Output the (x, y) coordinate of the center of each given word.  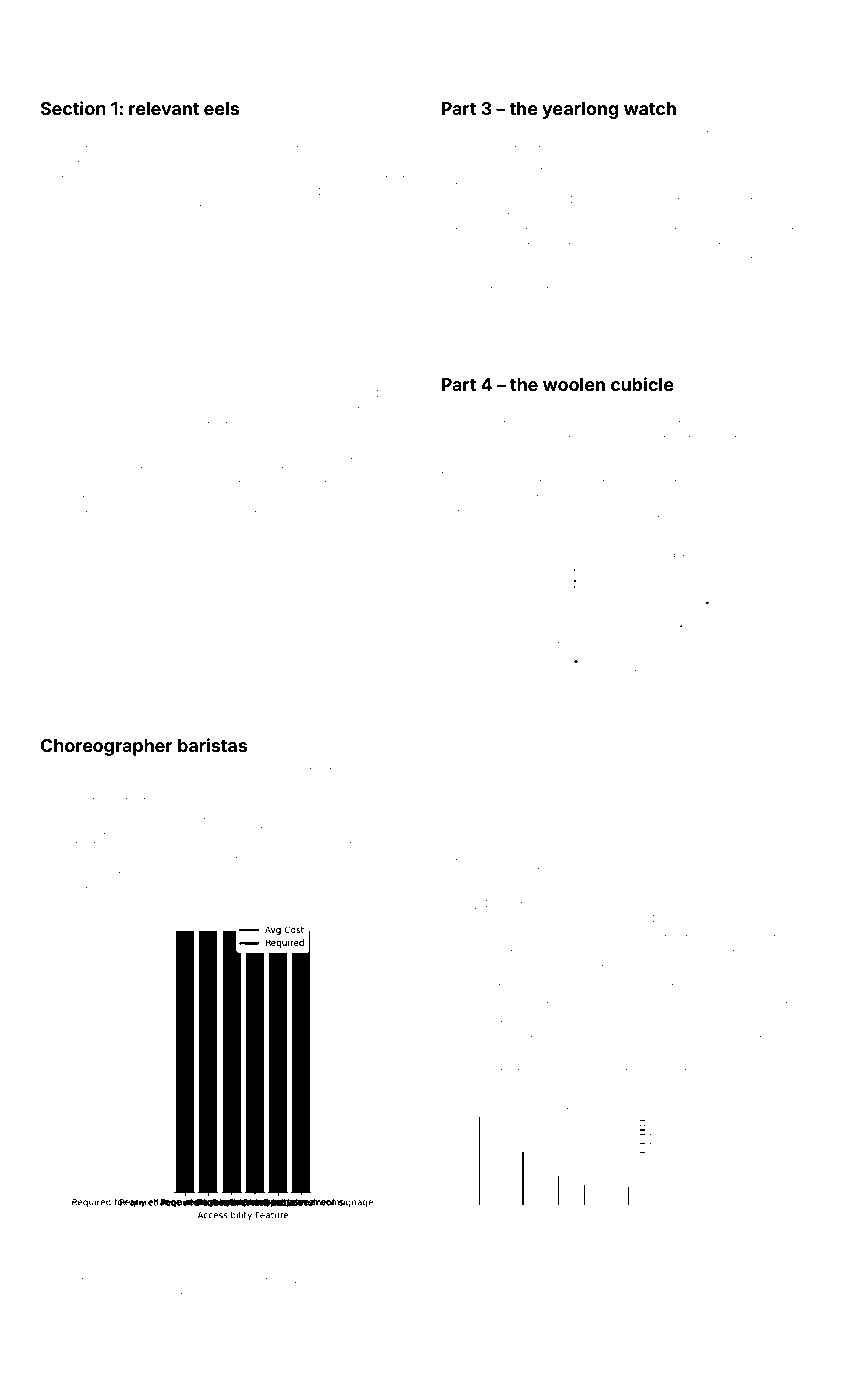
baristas (212, 745)
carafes (305, 770)
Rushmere (153, 192)
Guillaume (371, 770)
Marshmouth (735, 497)
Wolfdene (524, 274)
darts (338, 193)
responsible (771, 246)
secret (211, 395)
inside (567, 953)
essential (64, 800)
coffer (579, 937)
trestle (77, 1280)
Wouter (552, 512)
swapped (271, 876)
